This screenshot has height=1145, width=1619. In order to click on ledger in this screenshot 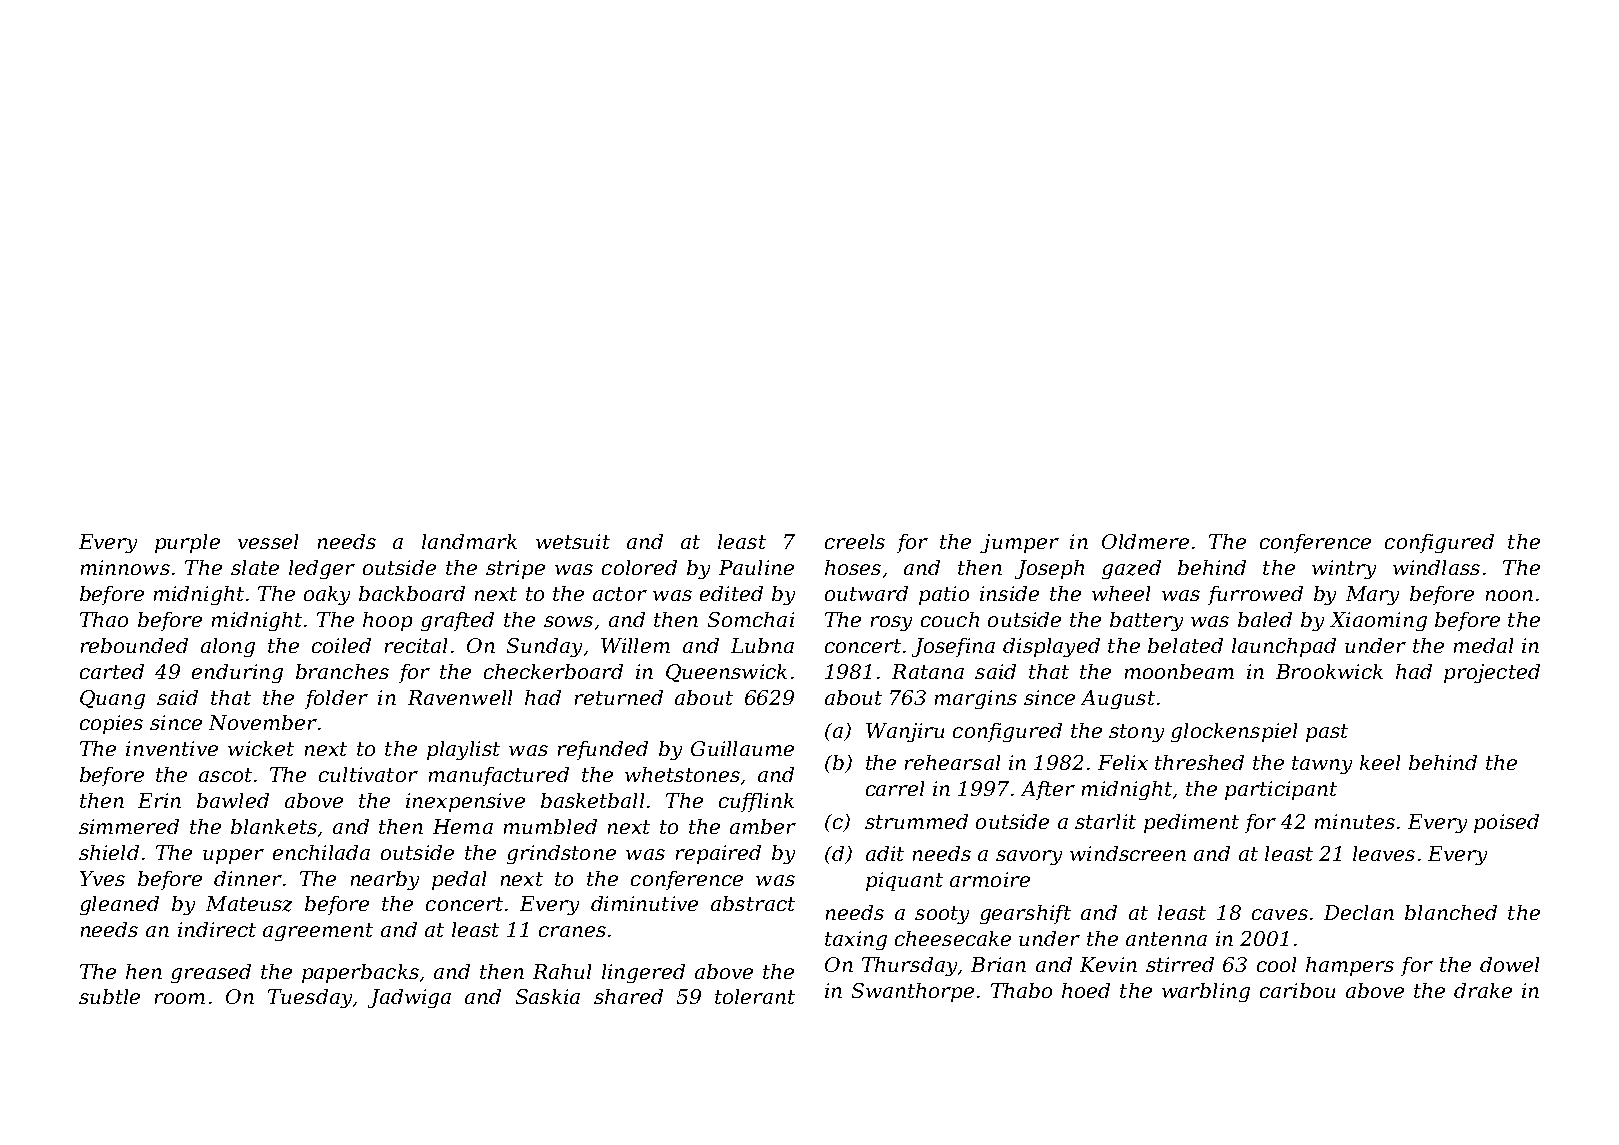, I will do `click(322, 569)`.
